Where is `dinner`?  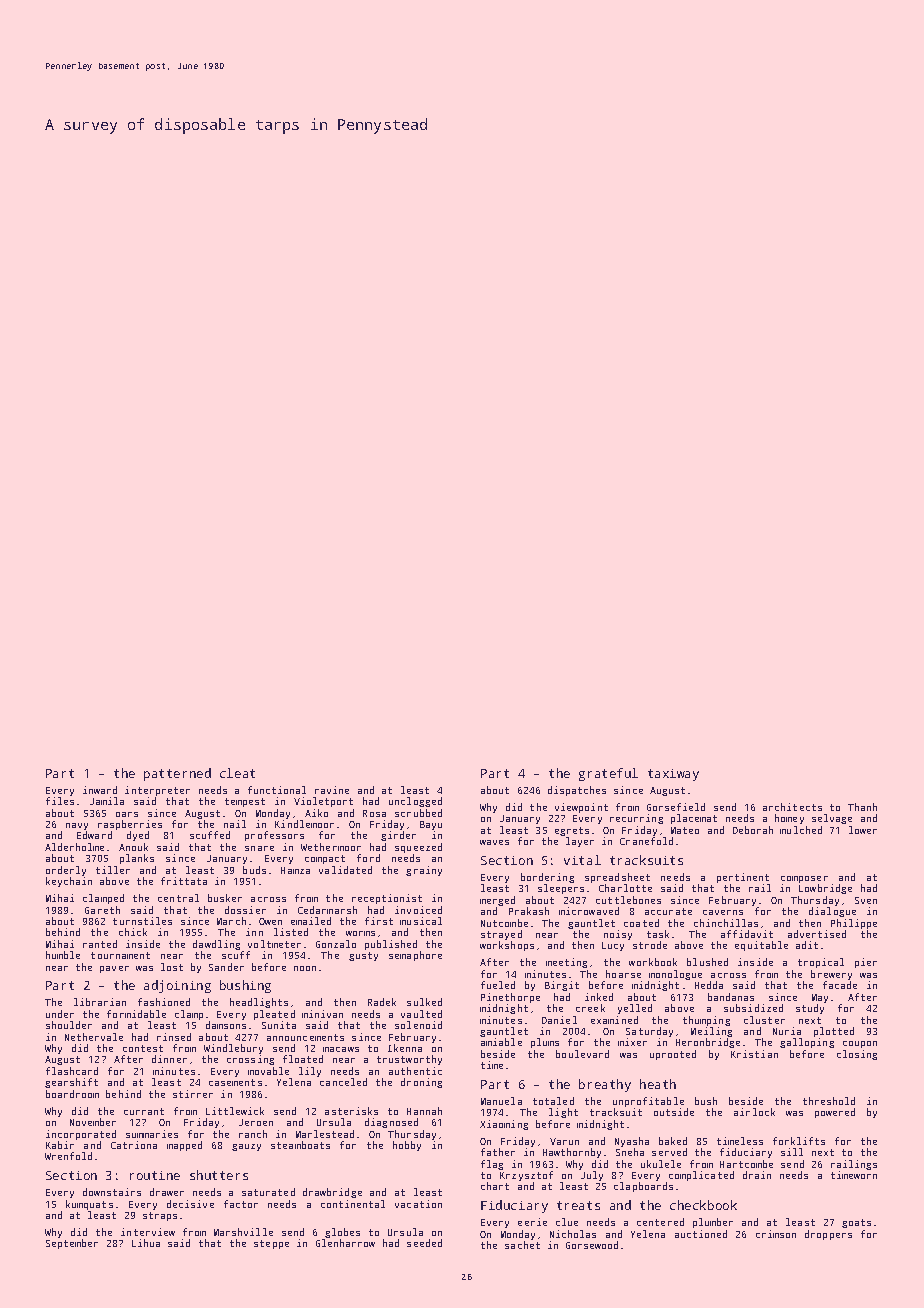
dinner is located at coordinates (169, 1059).
